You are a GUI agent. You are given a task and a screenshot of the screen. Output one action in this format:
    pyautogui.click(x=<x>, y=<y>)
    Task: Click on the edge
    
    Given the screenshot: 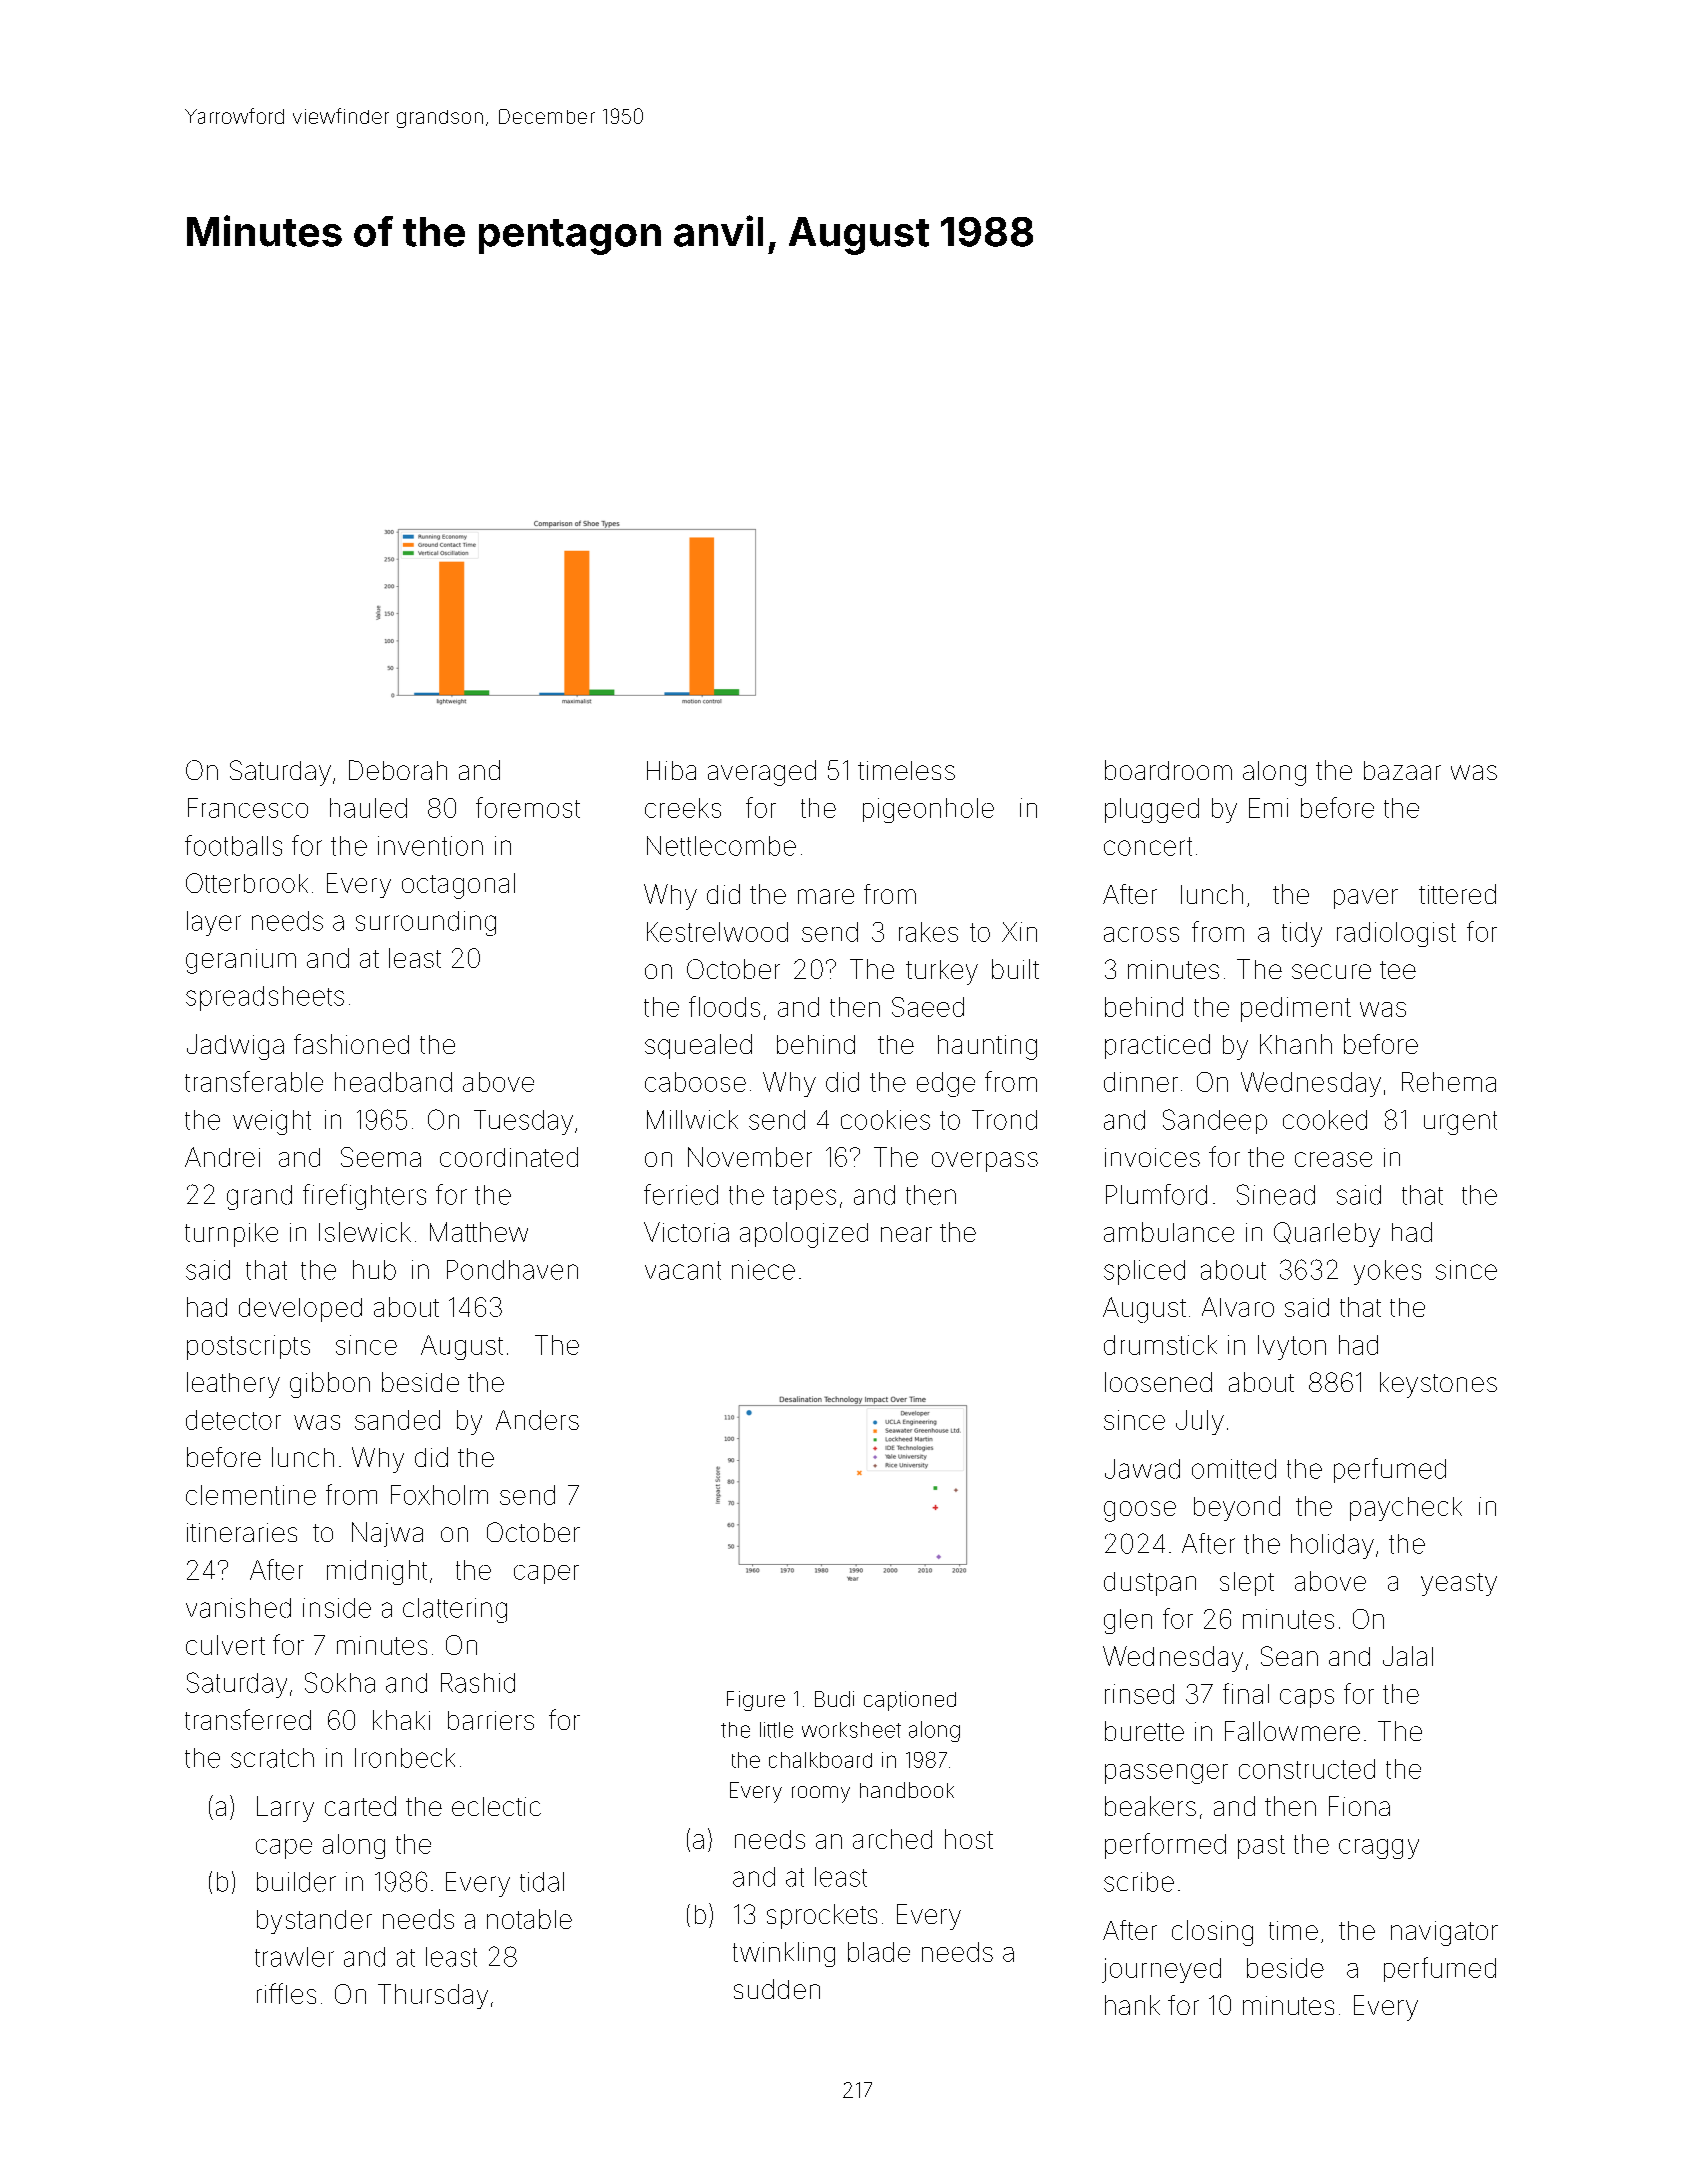 What is the action you would take?
    pyautogui.click(x=946, y=1084)
